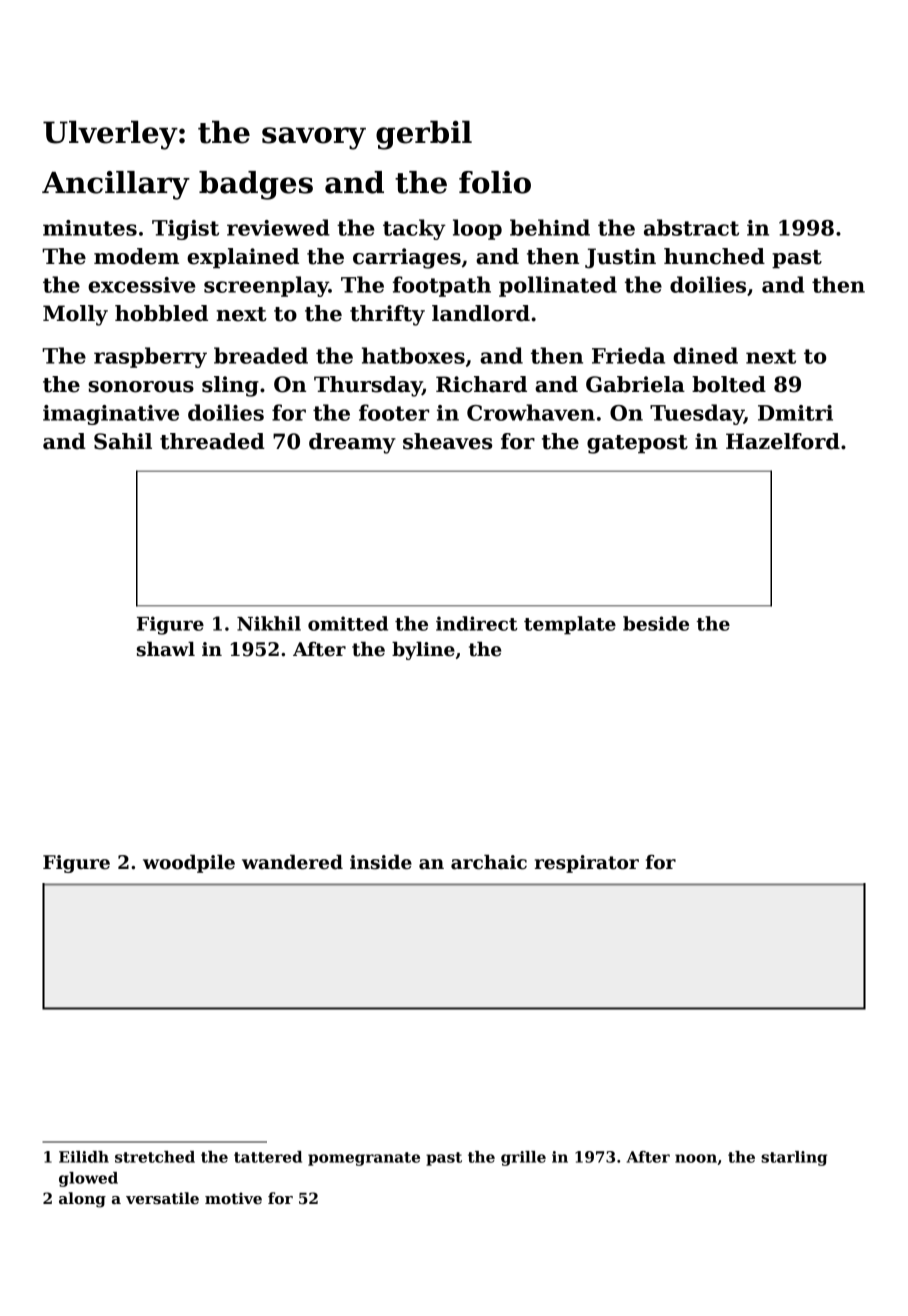  I want to click on respirator, so click(587, 864).
